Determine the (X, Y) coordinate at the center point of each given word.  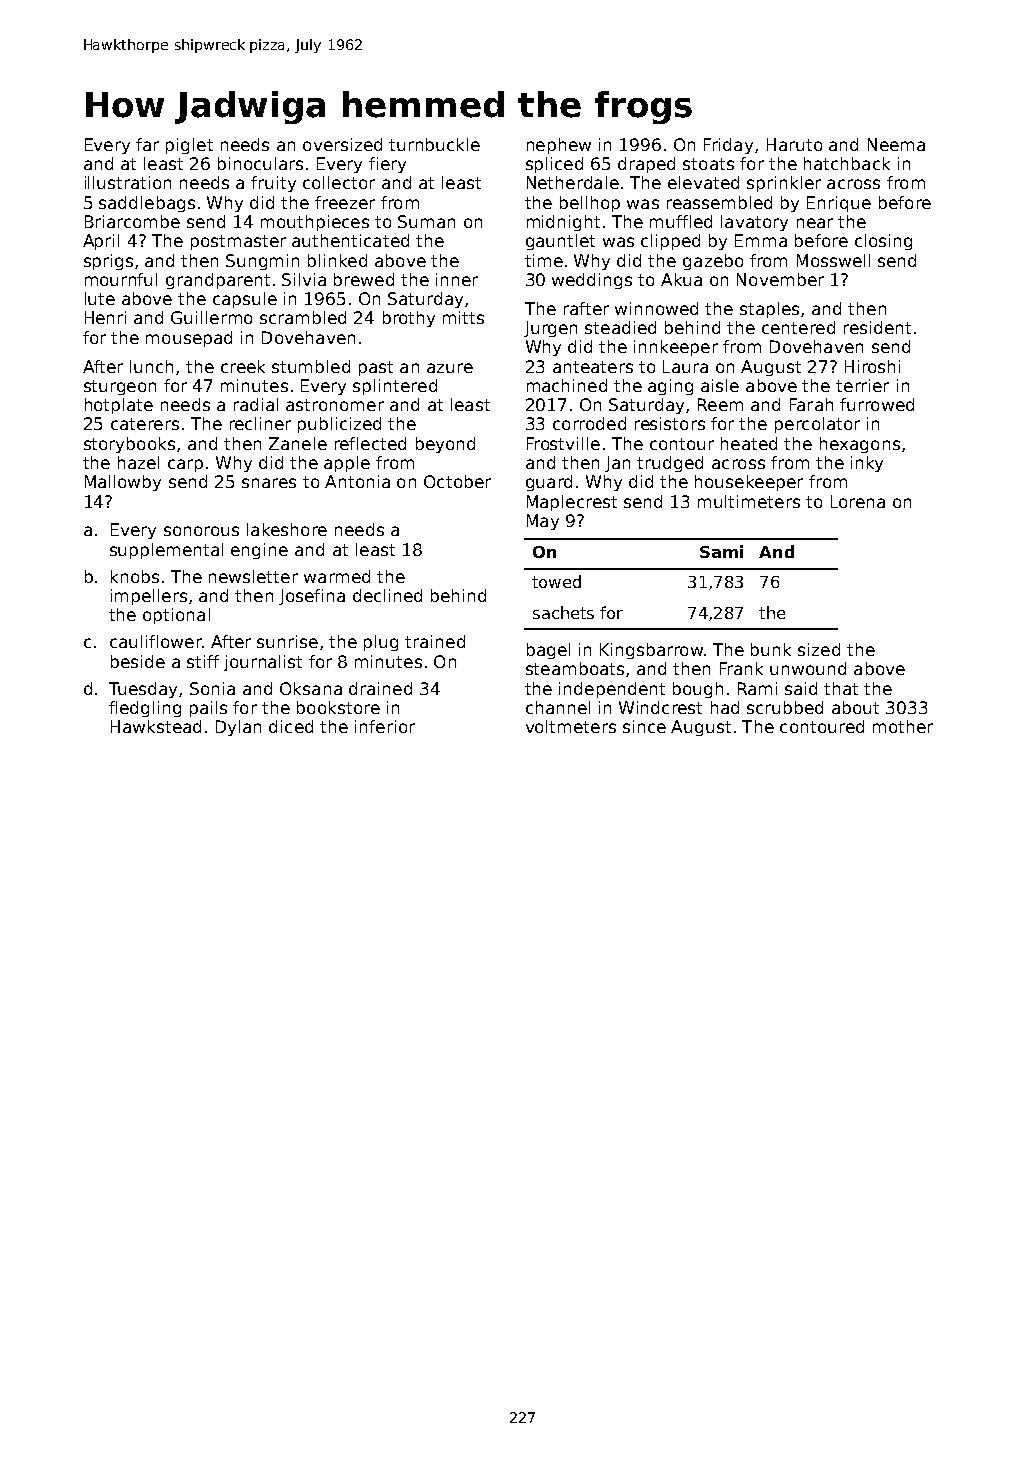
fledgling (145, 709)
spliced (554, 165)
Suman (426, 221)
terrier (862, 385)
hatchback (847, 163)
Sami (721, 551)
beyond (445, 445)
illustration (128, 182)
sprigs (108, 262)
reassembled (719, 202)
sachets (563, 612)
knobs (135, 576)
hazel (138, 462)
